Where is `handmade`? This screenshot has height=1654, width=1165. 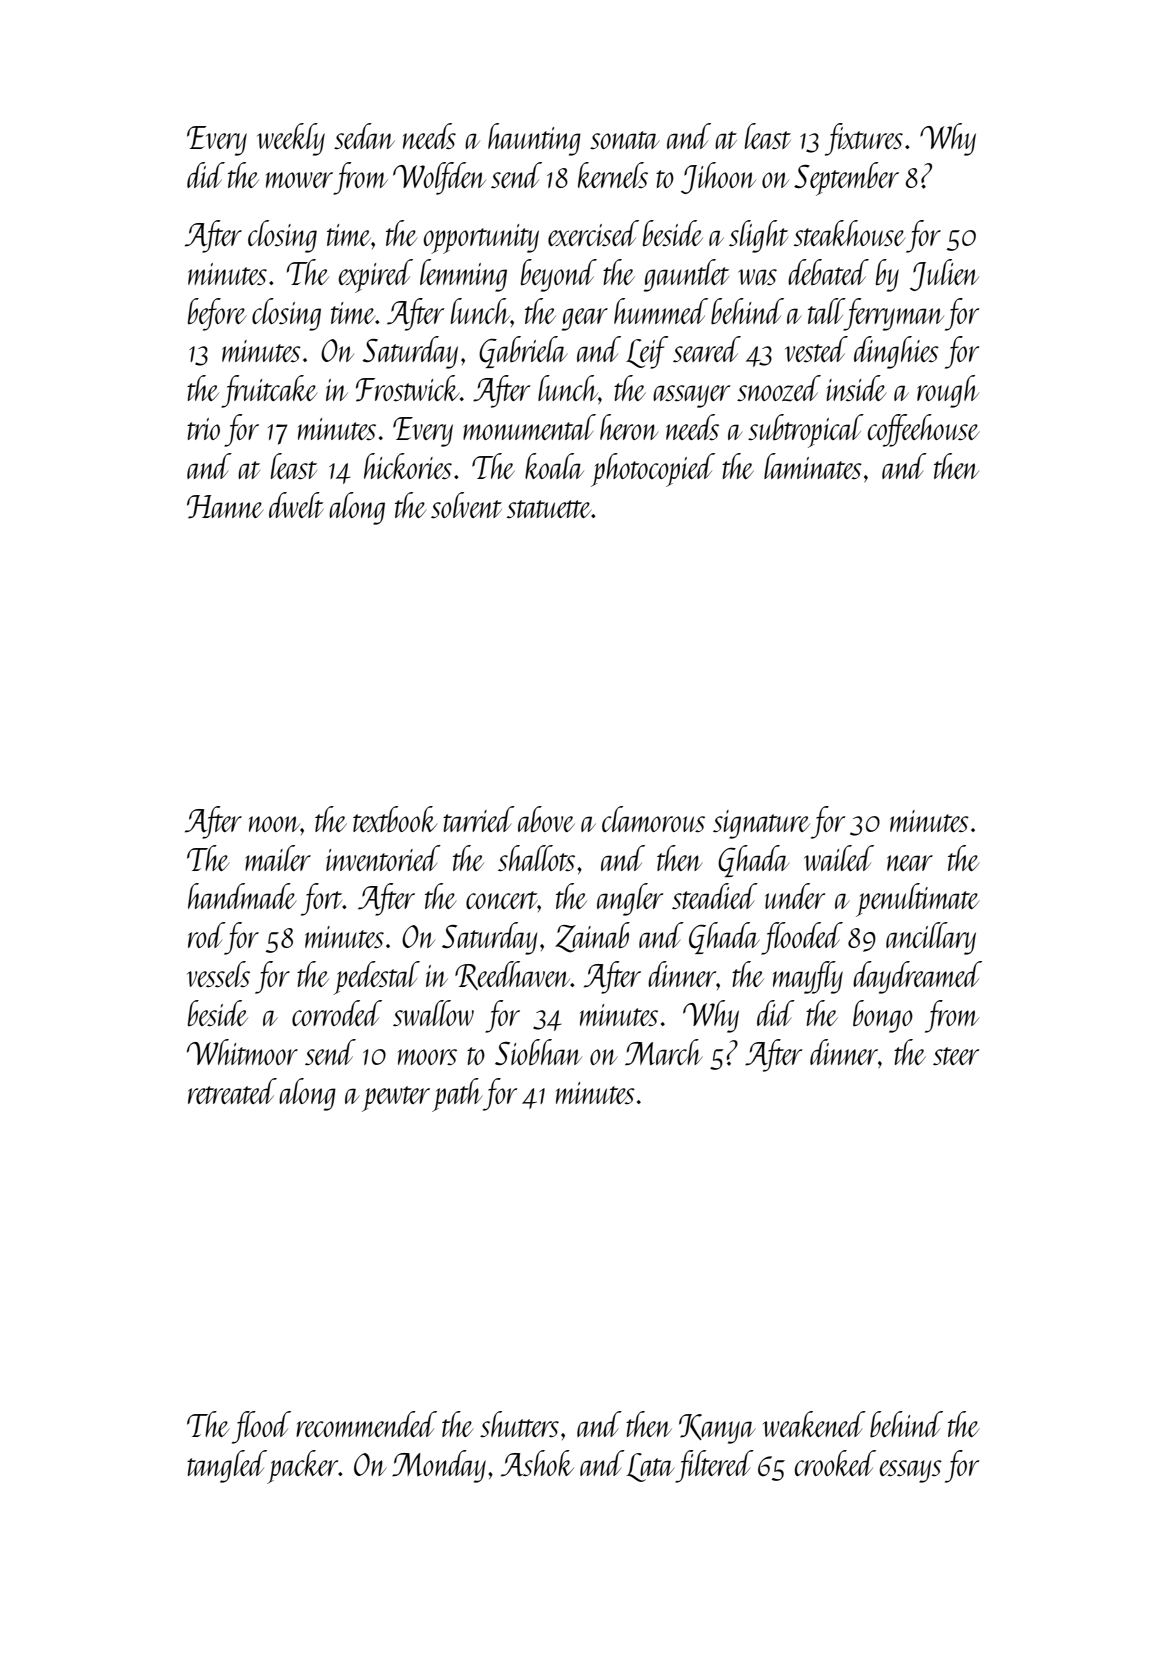 handmade is located at coordinates (242, 896).
